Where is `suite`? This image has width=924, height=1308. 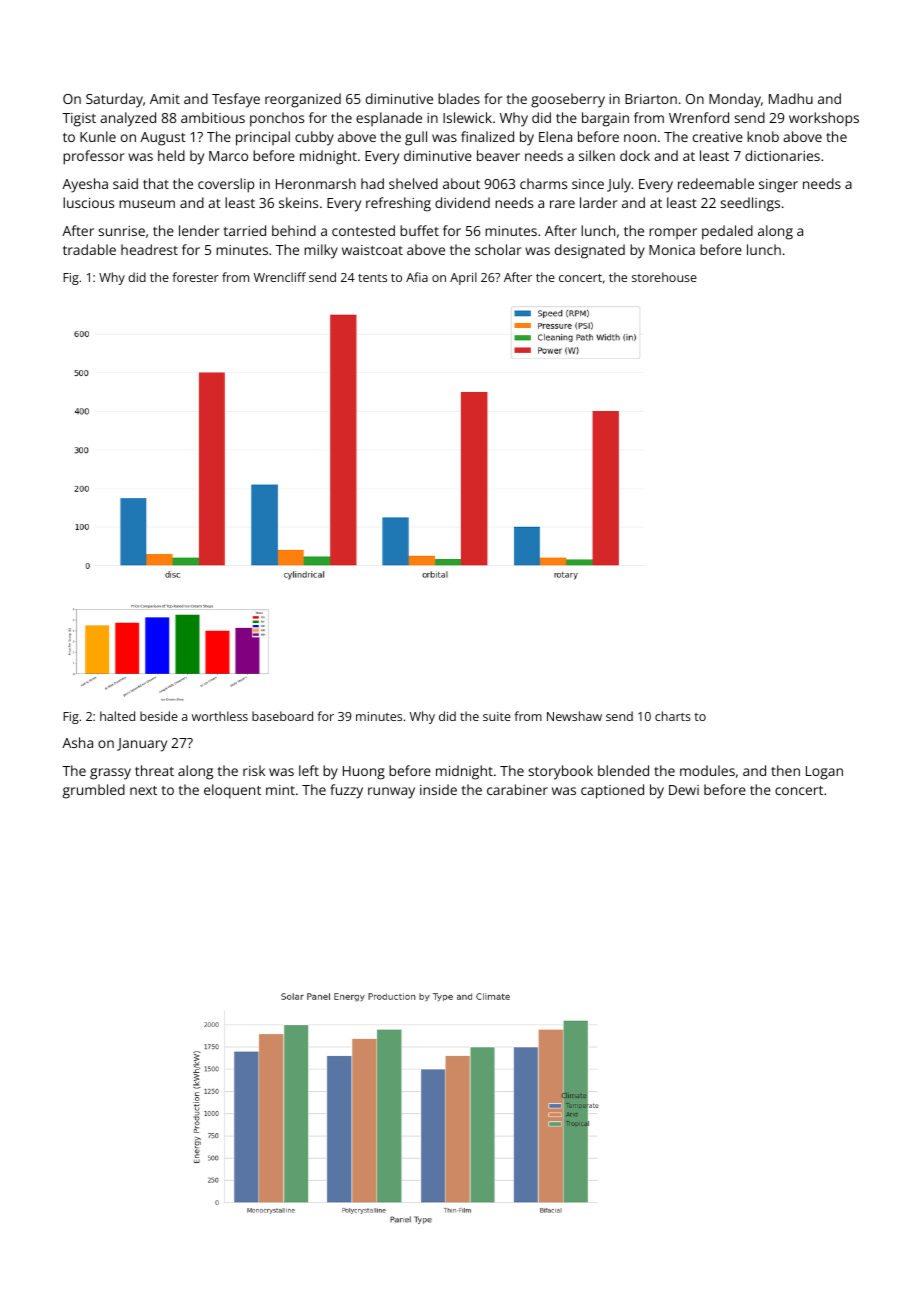
suite is located at coordinates (497, 716).
